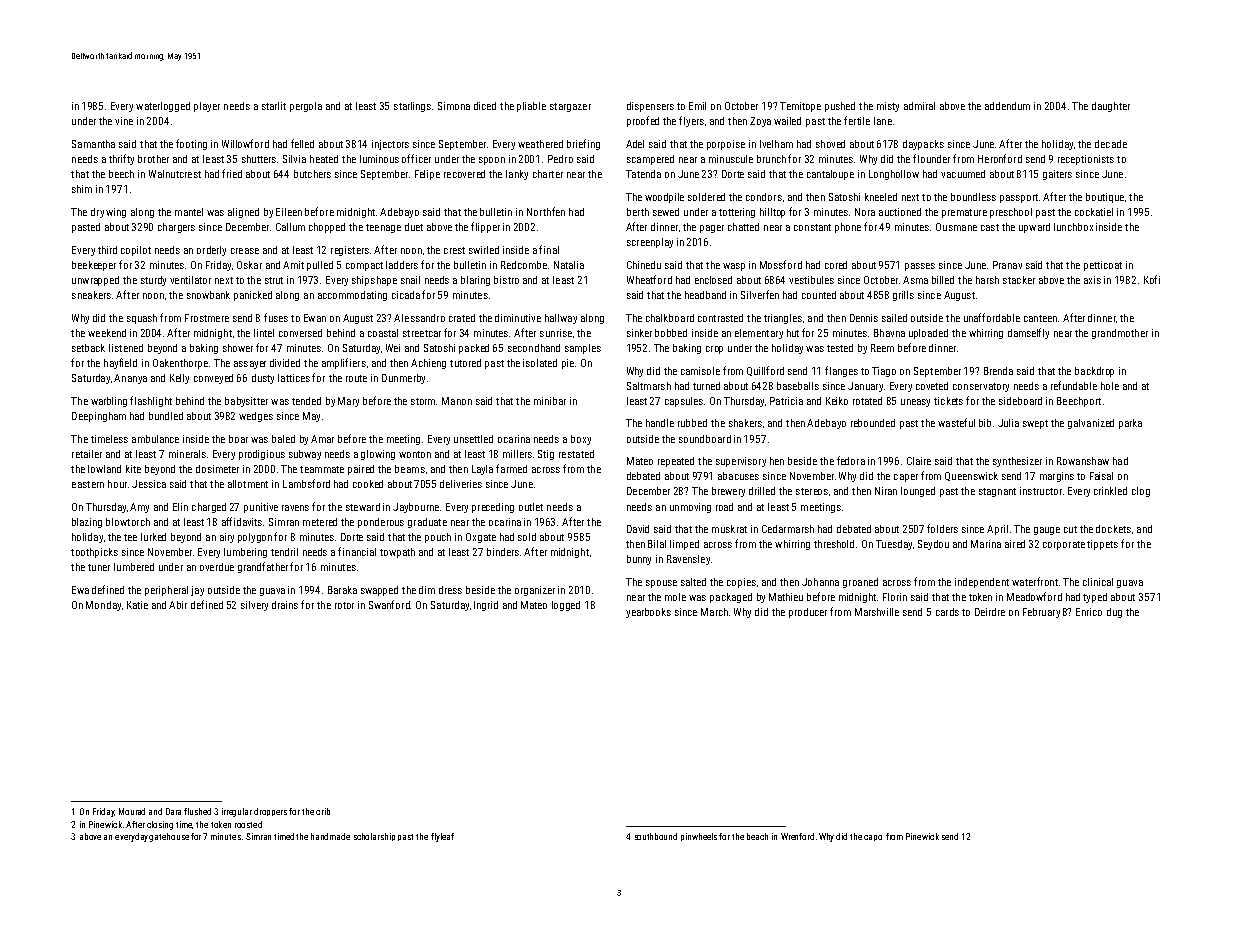  What do you see at coordinates (274, 106) in the image?
I see `starlit` at bounding box center [274, 106].
